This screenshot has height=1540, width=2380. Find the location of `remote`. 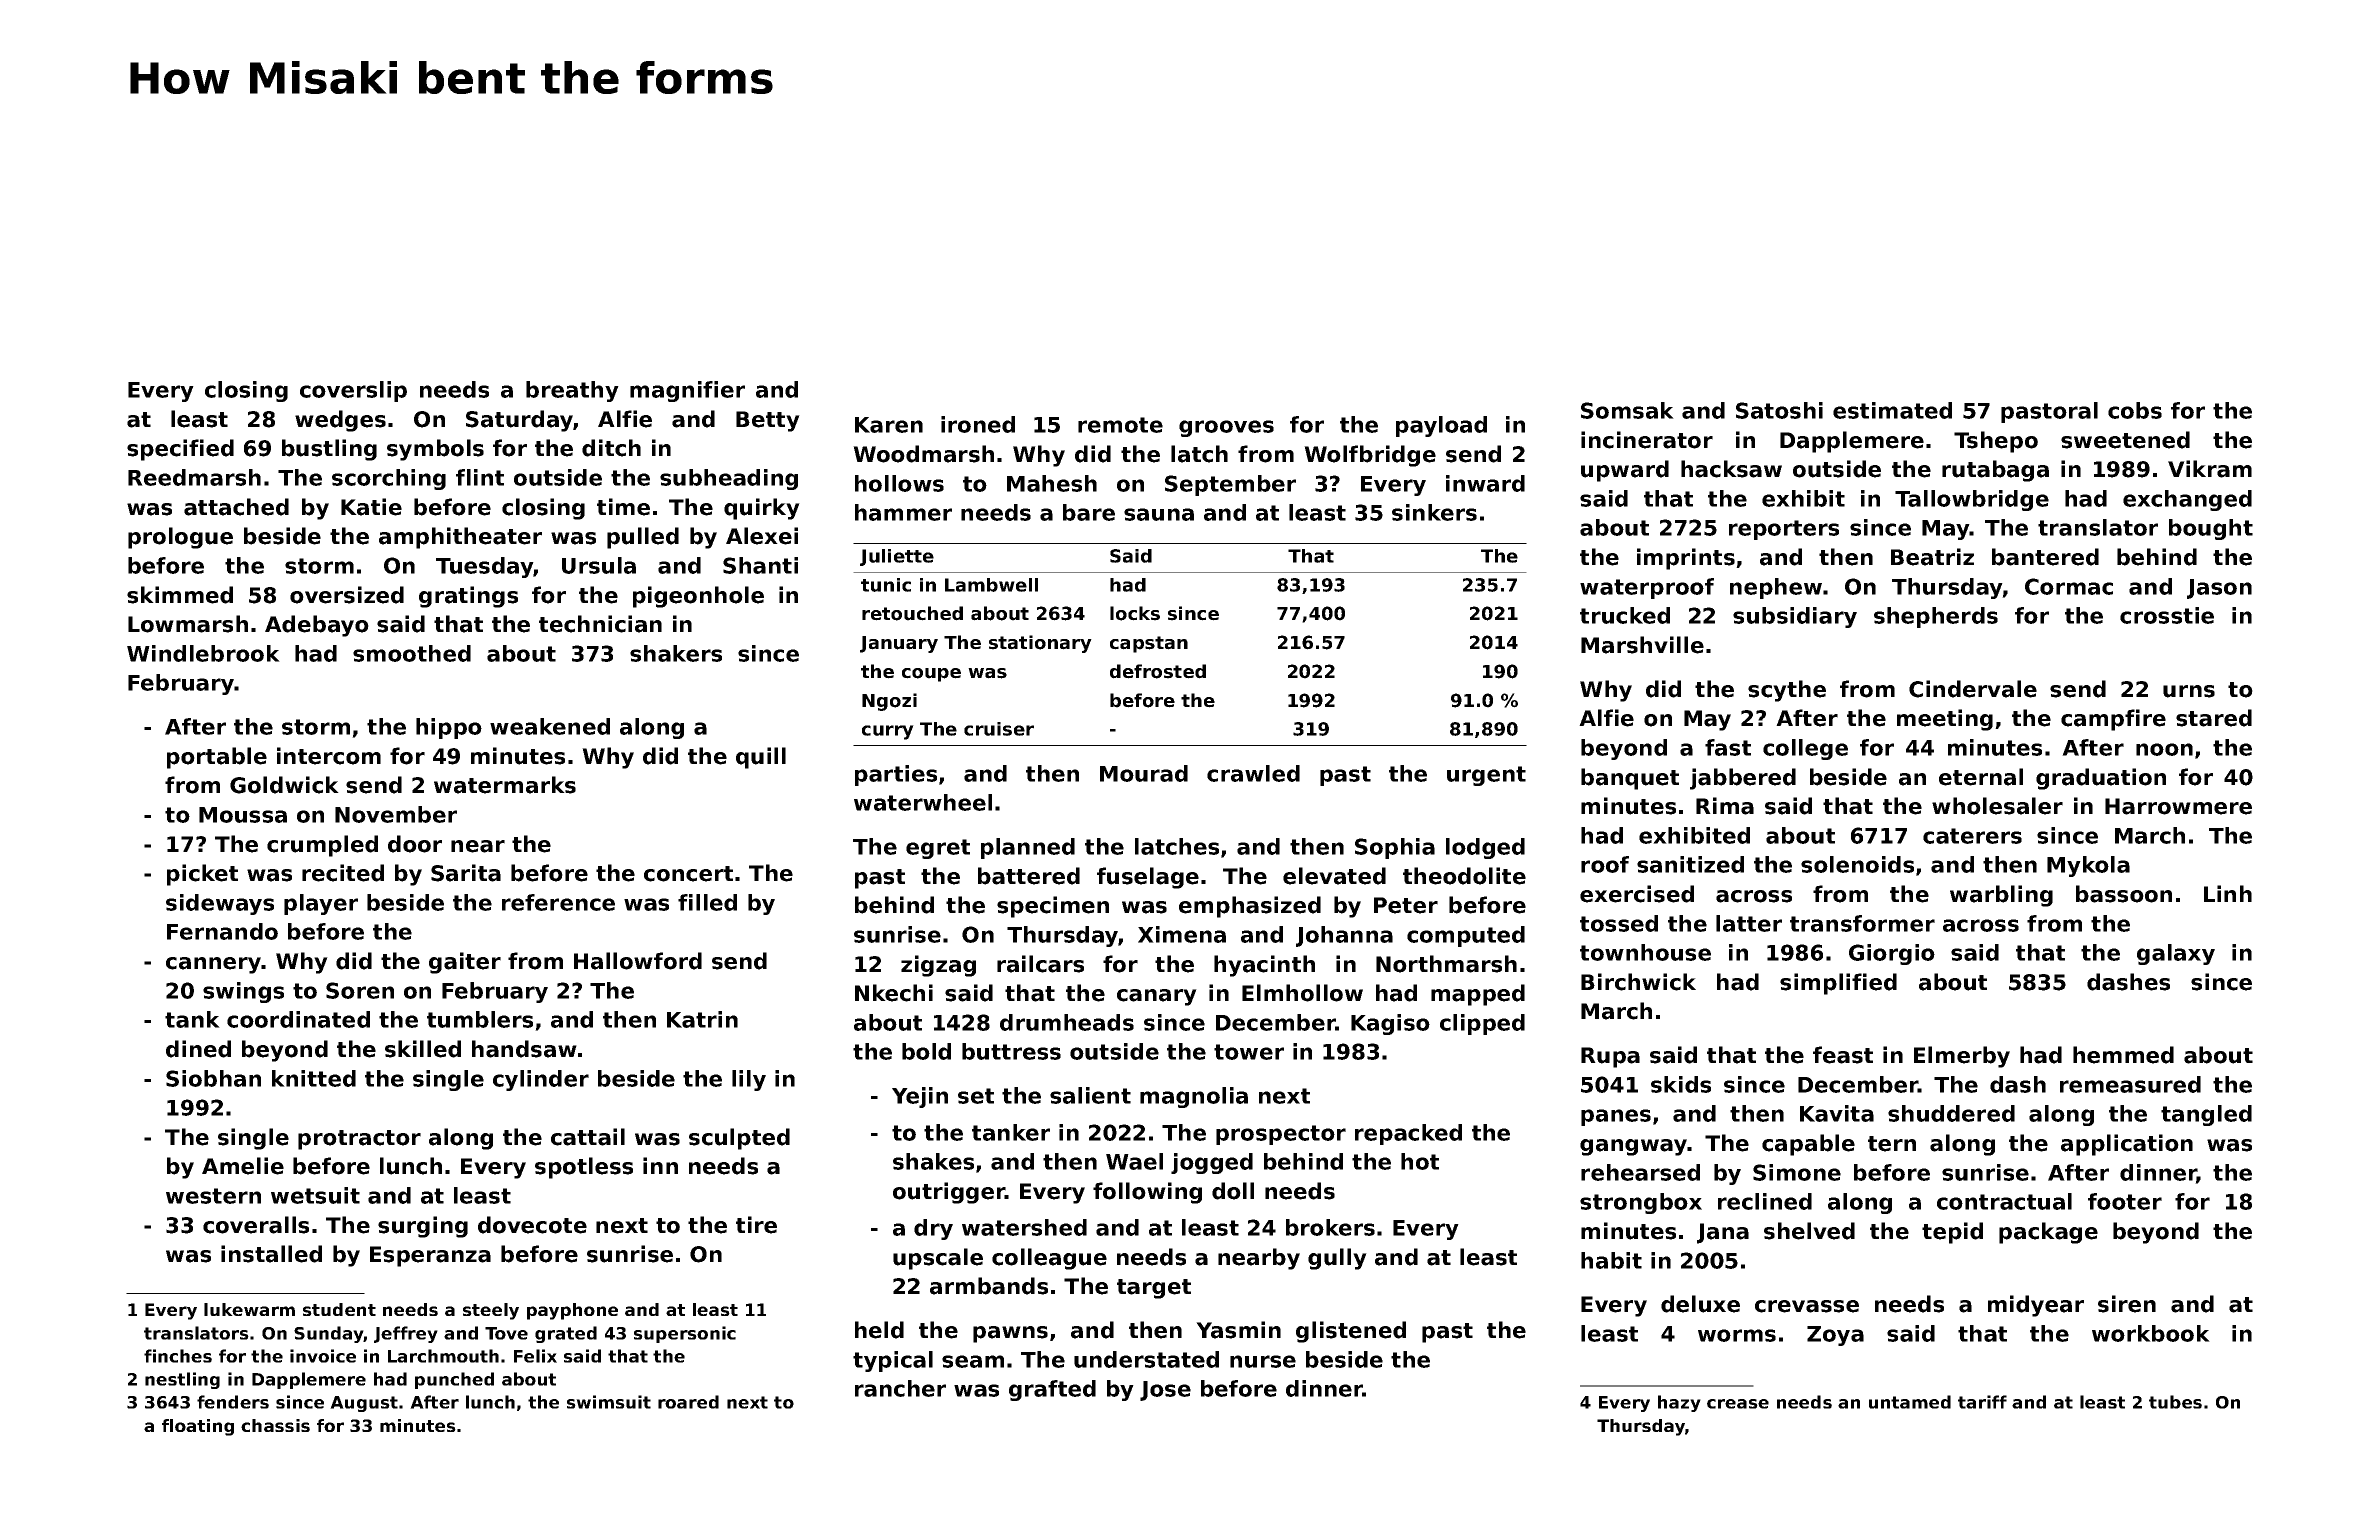

remote is located at coordinates (1120, 425).
